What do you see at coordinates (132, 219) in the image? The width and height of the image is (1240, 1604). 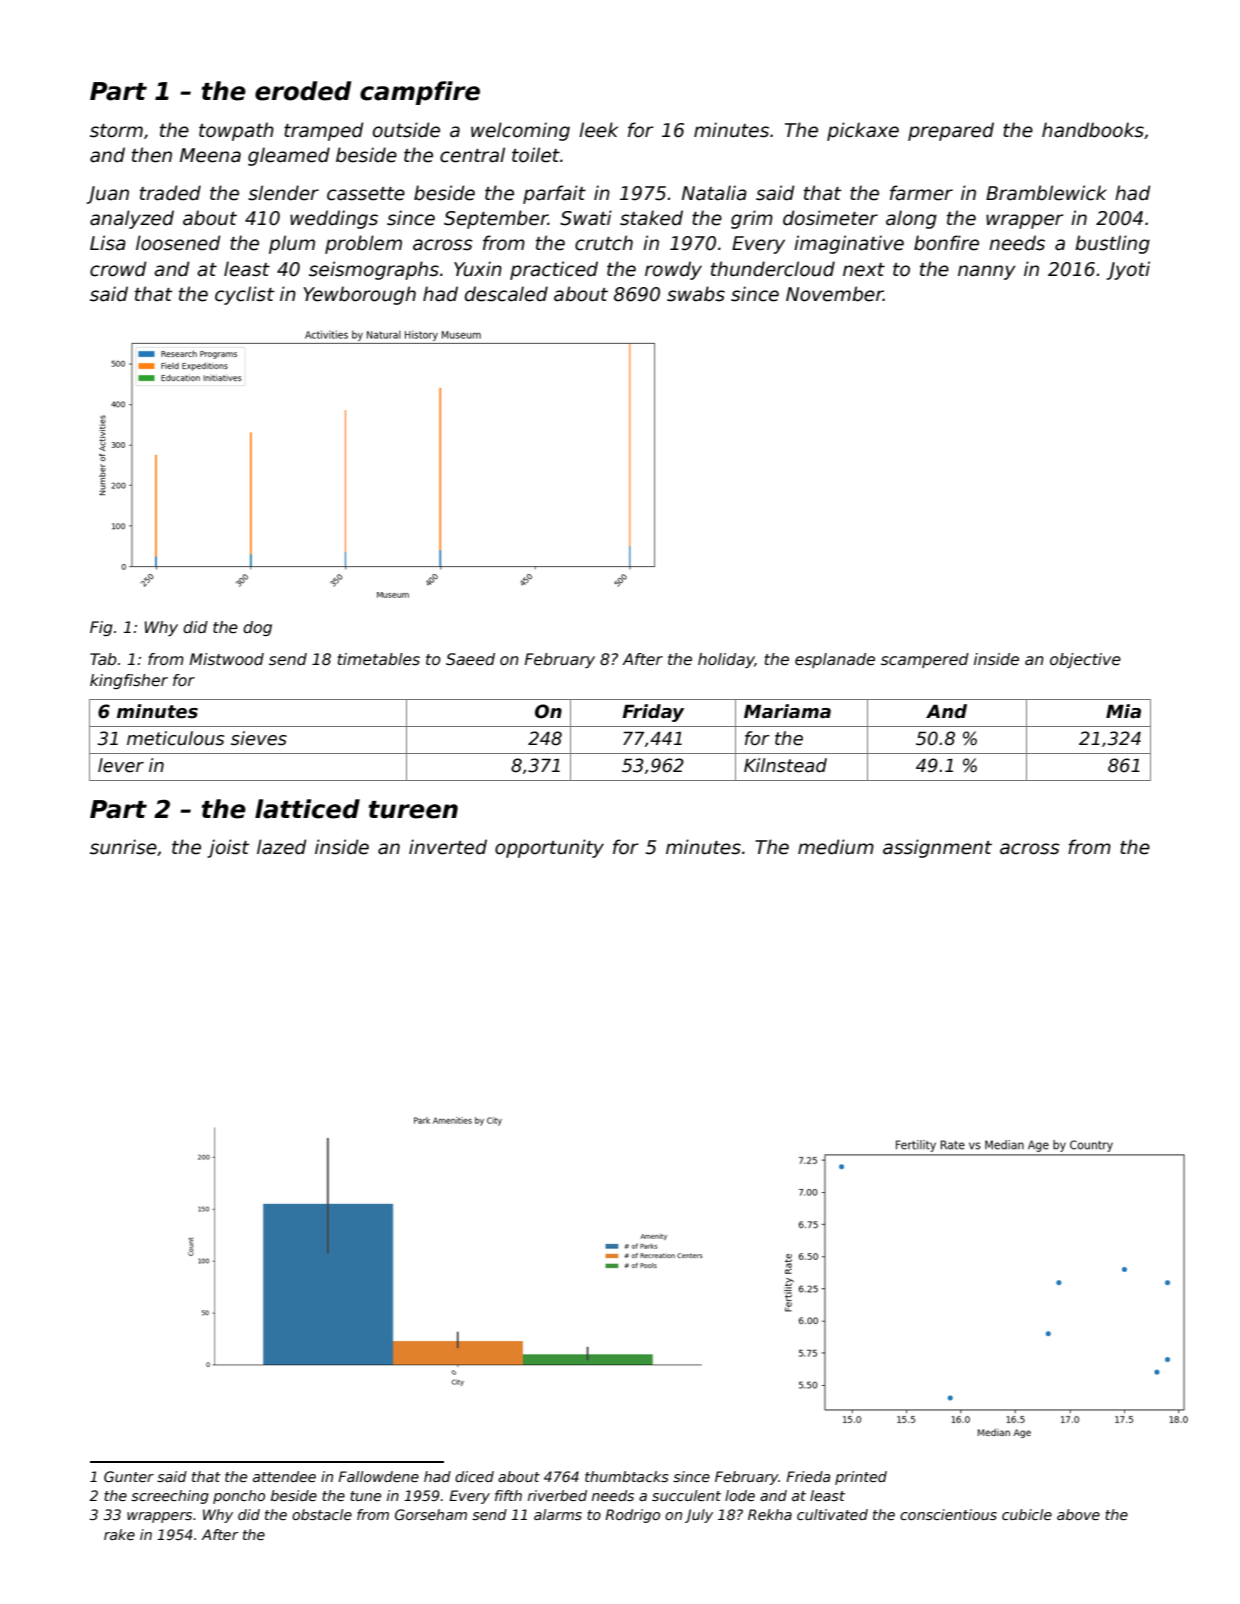 I see `analyzed` at bounding box center [132, 219].
